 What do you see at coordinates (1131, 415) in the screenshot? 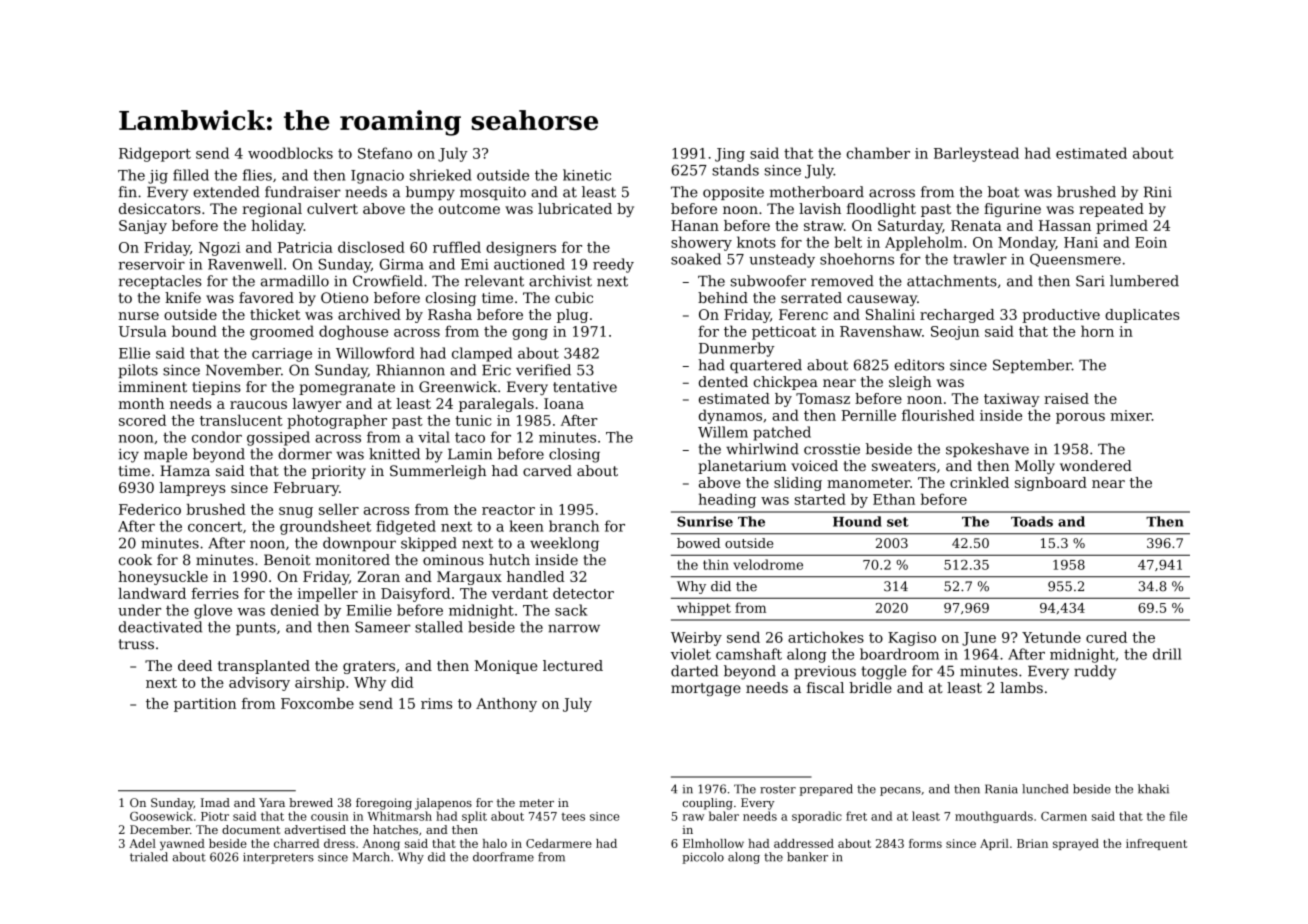
I see `mixer` at bounding box center [1131, 415].
